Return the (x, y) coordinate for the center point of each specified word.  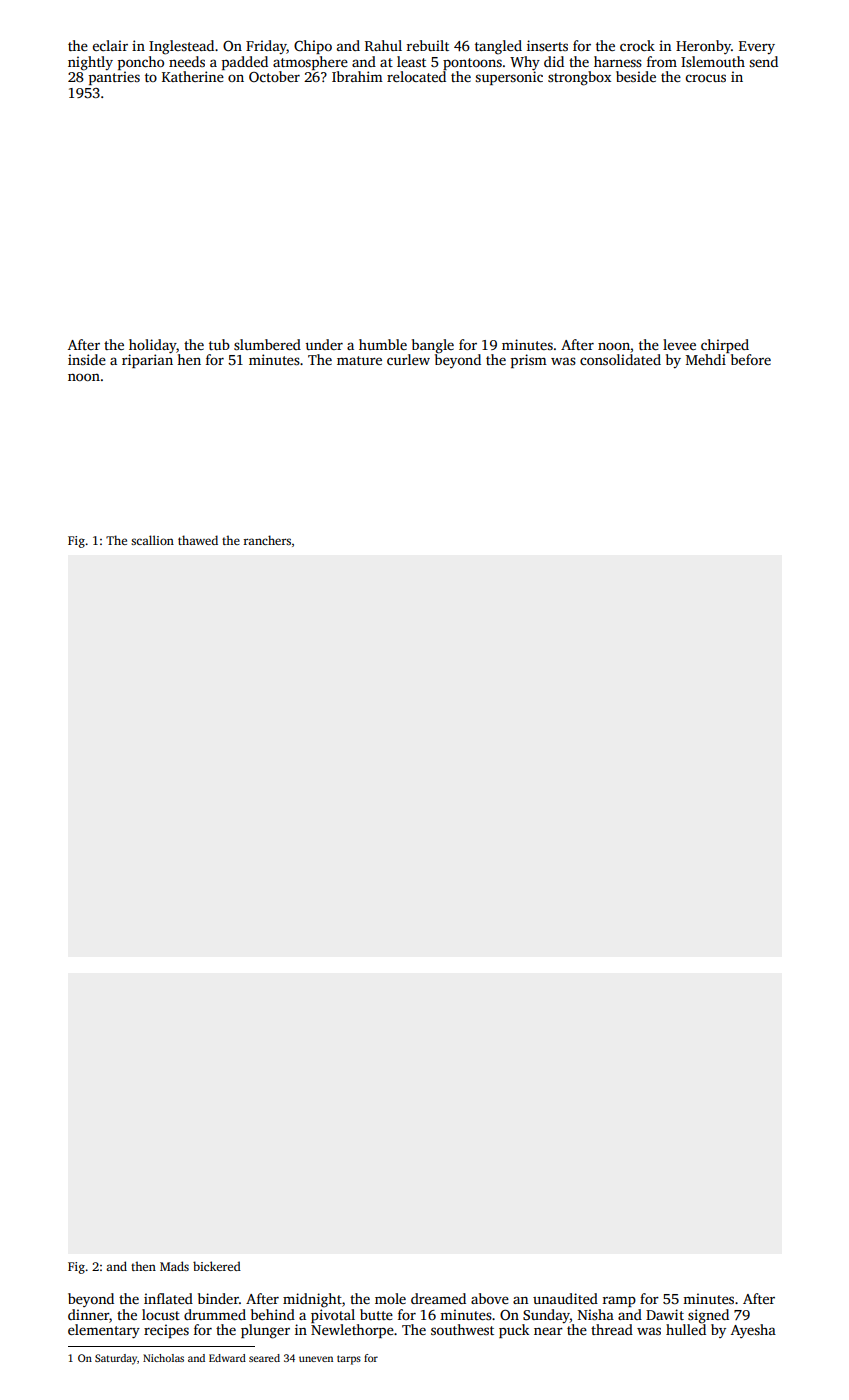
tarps (349, 1360)
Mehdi (706, 359)
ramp (619, 1301)
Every (757, 47)
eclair (110, 45)
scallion (152, 540)
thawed (198, 540)
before (751, 359)
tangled (498, 47)
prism (529, 361)
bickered (217, 1266)
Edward (227, 1358)
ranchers (267, 540)
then (143, 1266)
